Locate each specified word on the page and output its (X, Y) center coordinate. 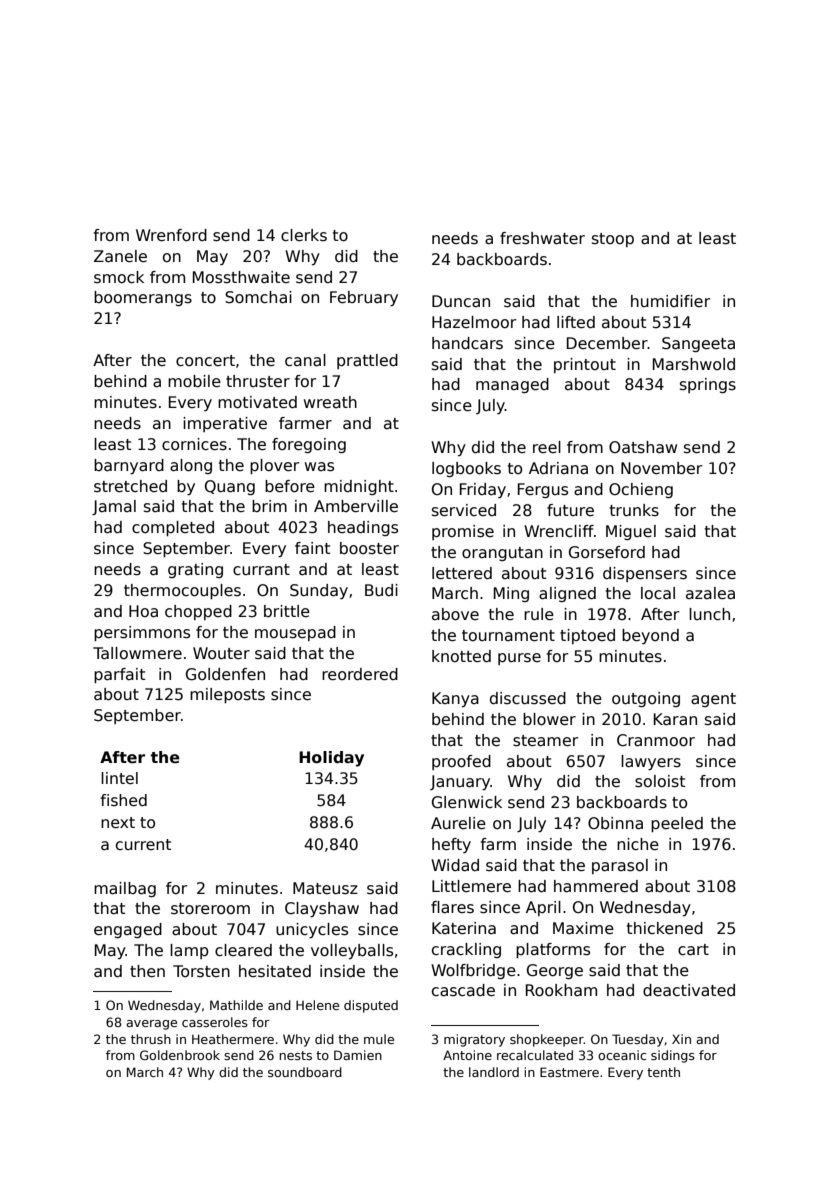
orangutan (502, 554)
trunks (634, 510)
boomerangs (143, 298)
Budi (381, 590)
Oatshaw (643, 447)
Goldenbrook (180, 1055)
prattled (367, 361)
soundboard (305, 1072)
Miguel (631, 532)
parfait (120, 675)
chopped (198, 612)
